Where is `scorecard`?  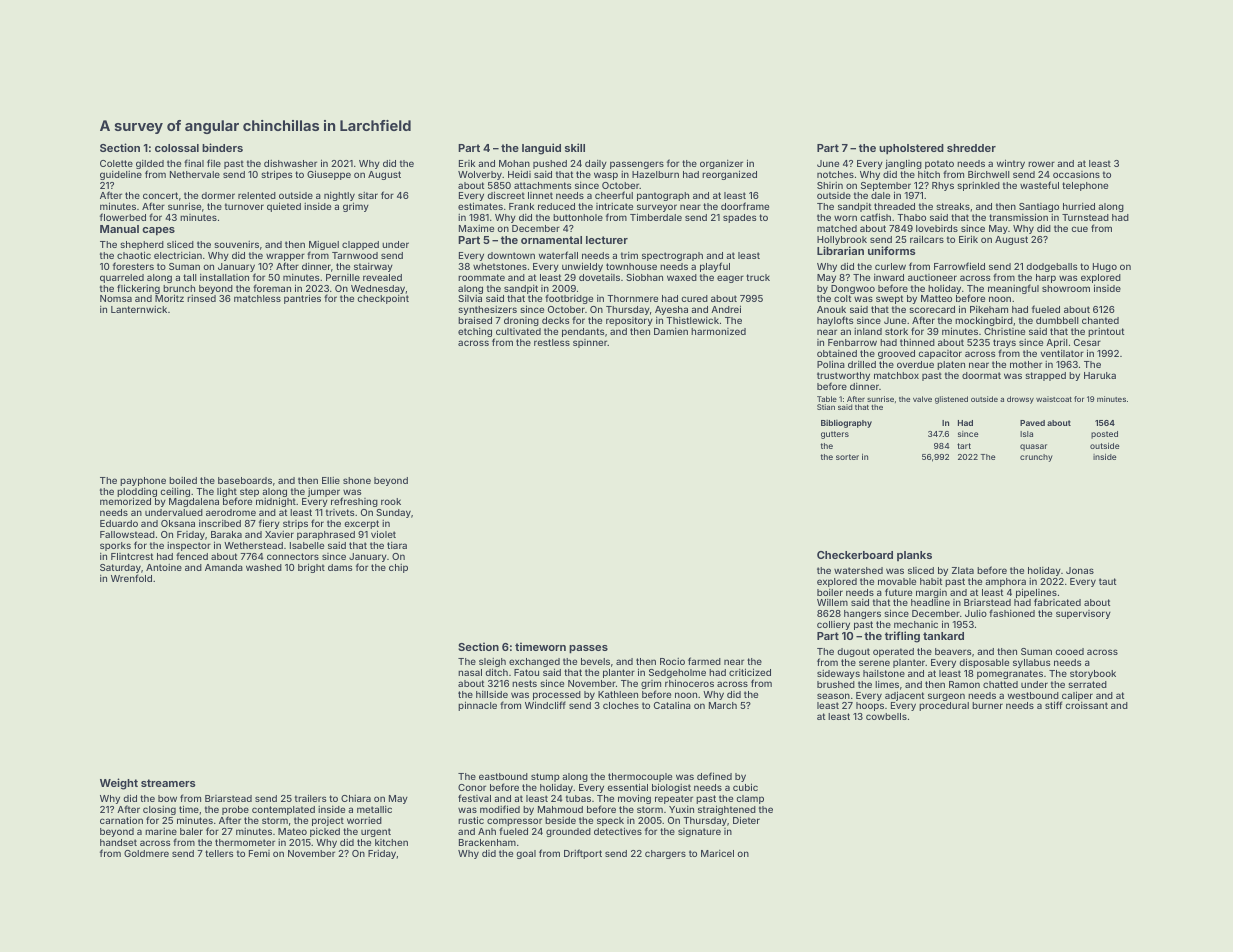 scorecard is located at coordinates (932, 309).
